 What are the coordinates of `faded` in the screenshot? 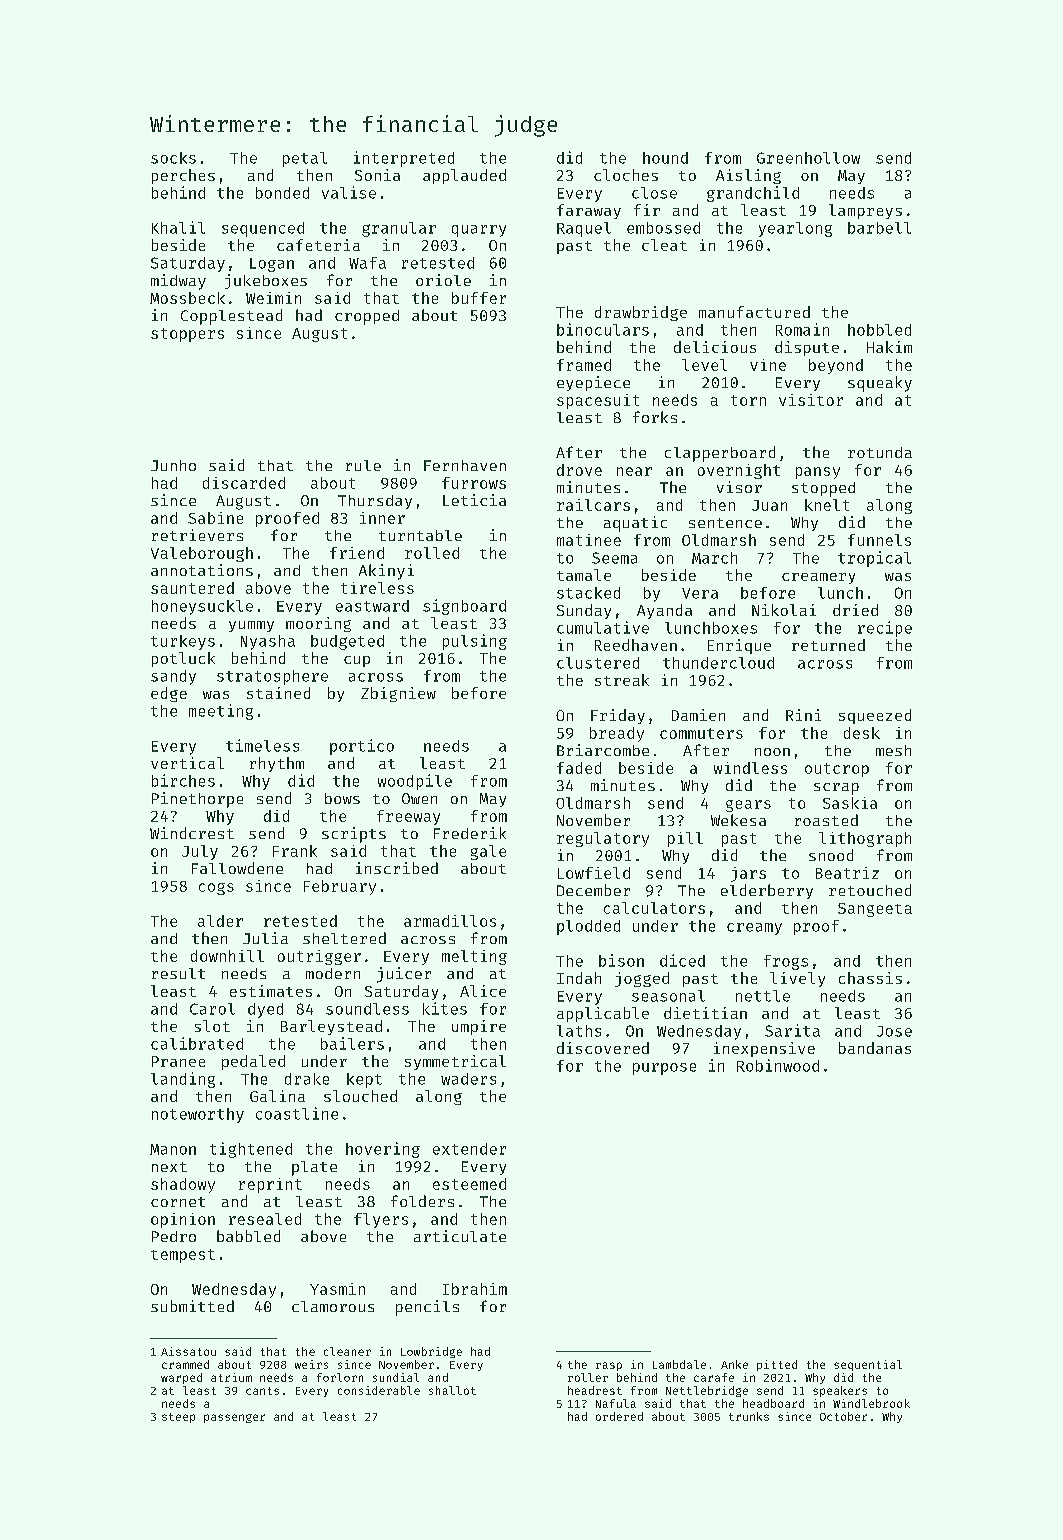 It's located at (579, 768).
